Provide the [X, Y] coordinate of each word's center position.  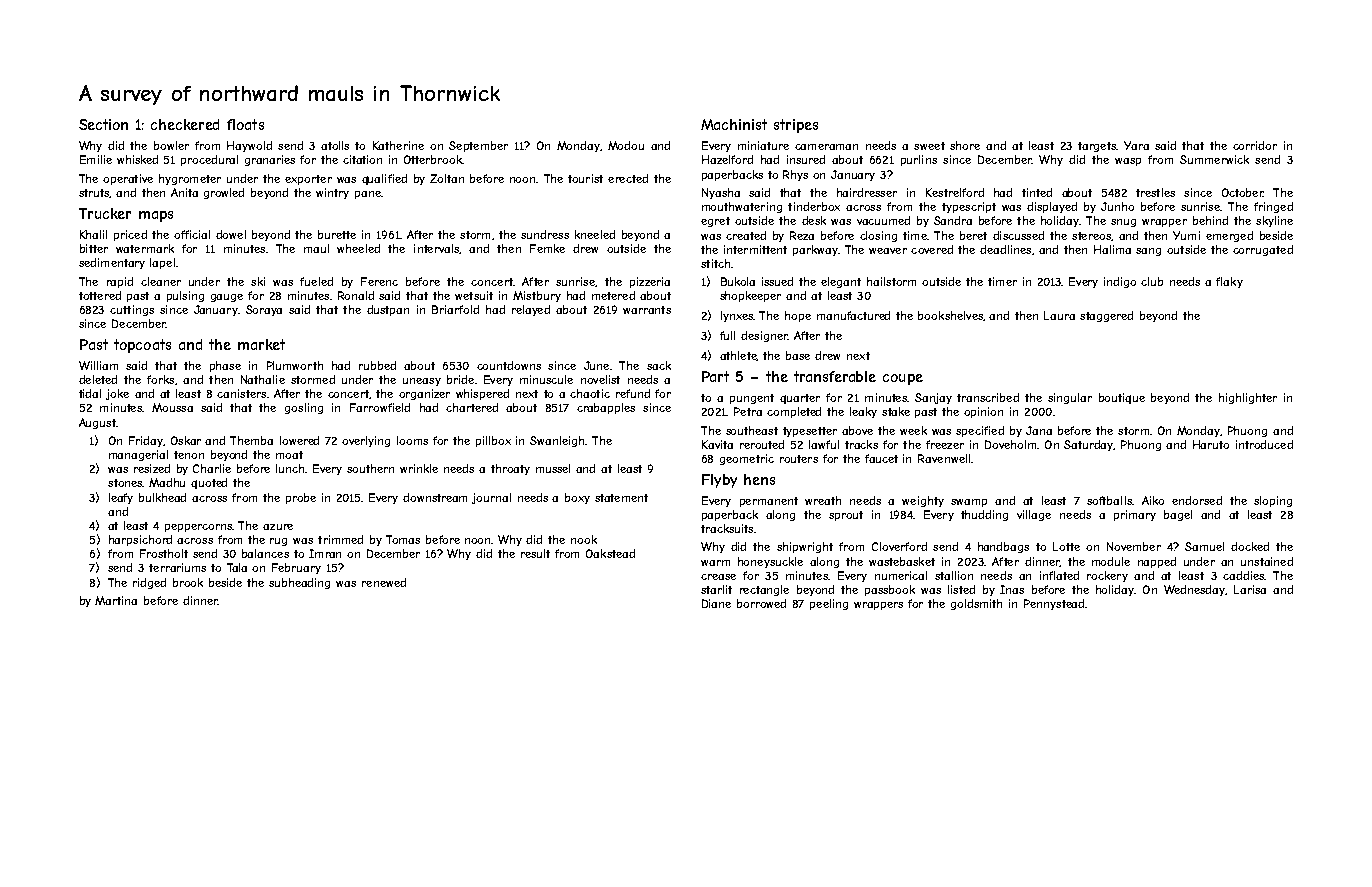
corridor [1255, 145]
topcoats [142, 346]
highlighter [1248, 398]
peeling [829, 604]
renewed [384, 582]
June [596, 365]
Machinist [734, 124]
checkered [185, 124]
